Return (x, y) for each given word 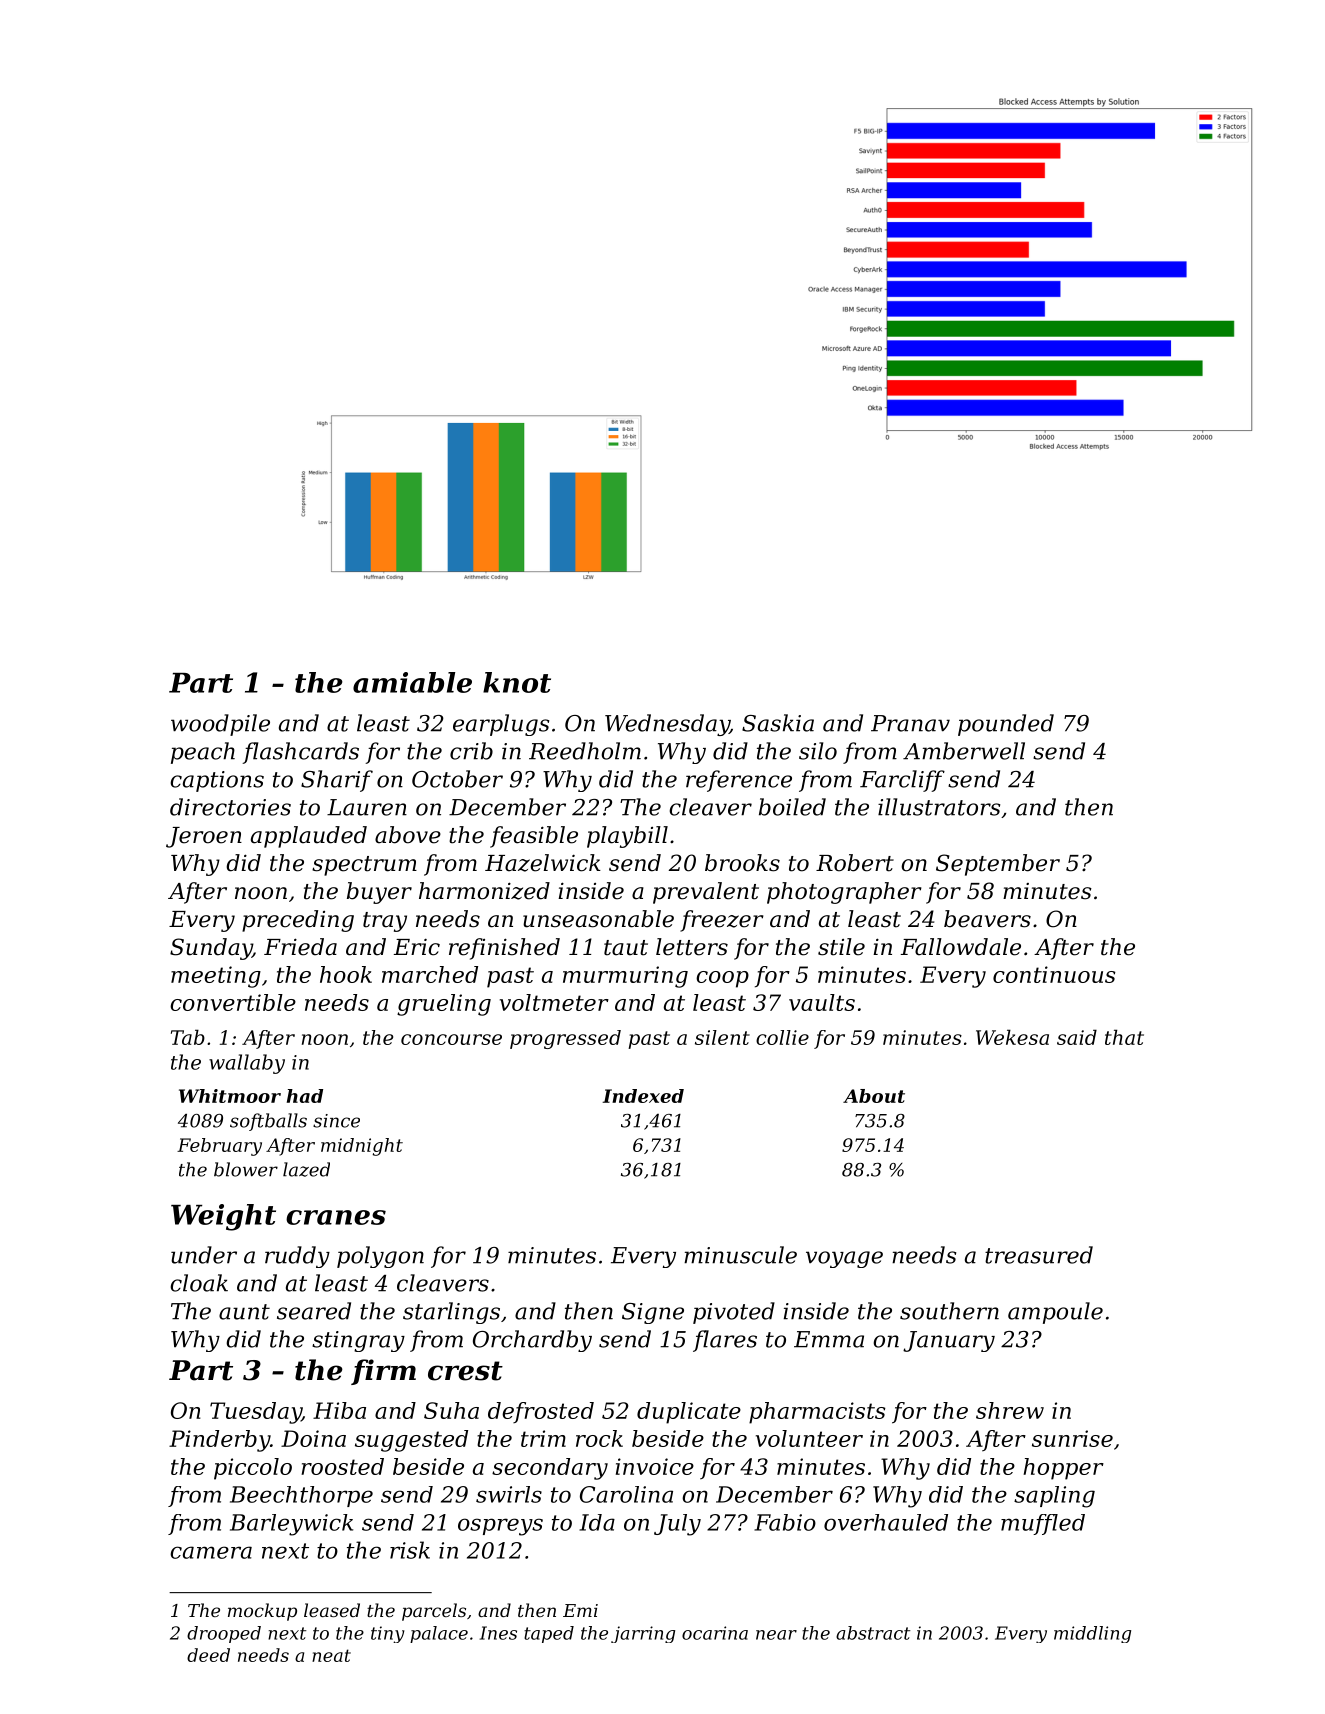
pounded (1006, 725)
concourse (451, 1039)
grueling (444, 1005)
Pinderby (219, 1441)
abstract (873, 1633)
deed (208, 1655)
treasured (1039, 1255)
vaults (822, 1002)
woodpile (220, 725)
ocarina (715, 1633)
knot (517, 682)
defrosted (541, 1412)
